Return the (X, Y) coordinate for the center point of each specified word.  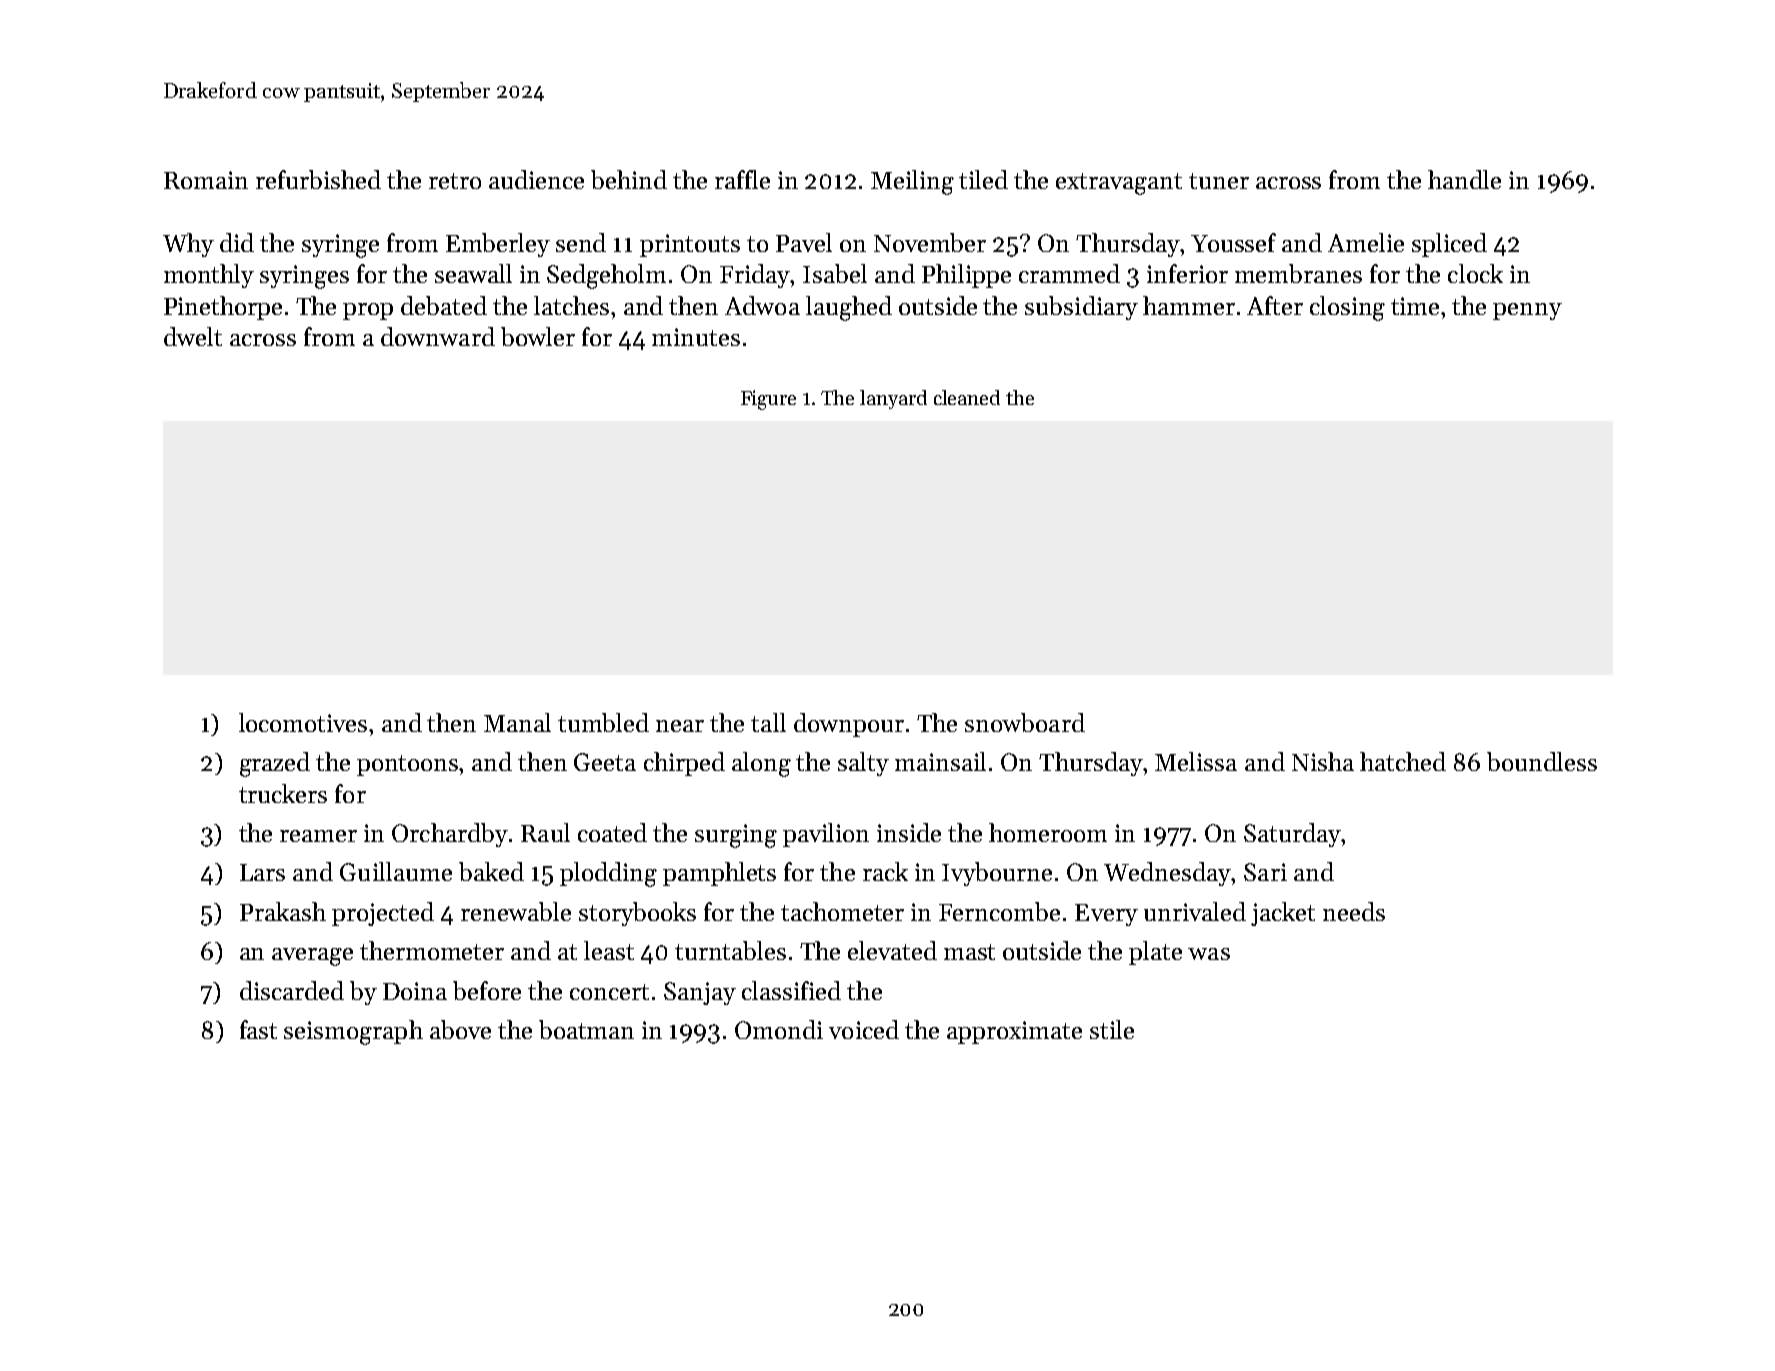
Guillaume (396, 871)
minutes (696, 337)
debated (444, 305)
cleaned (967, 397)
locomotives (303, 722)
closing (1347, 308)
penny (1527, 311)
